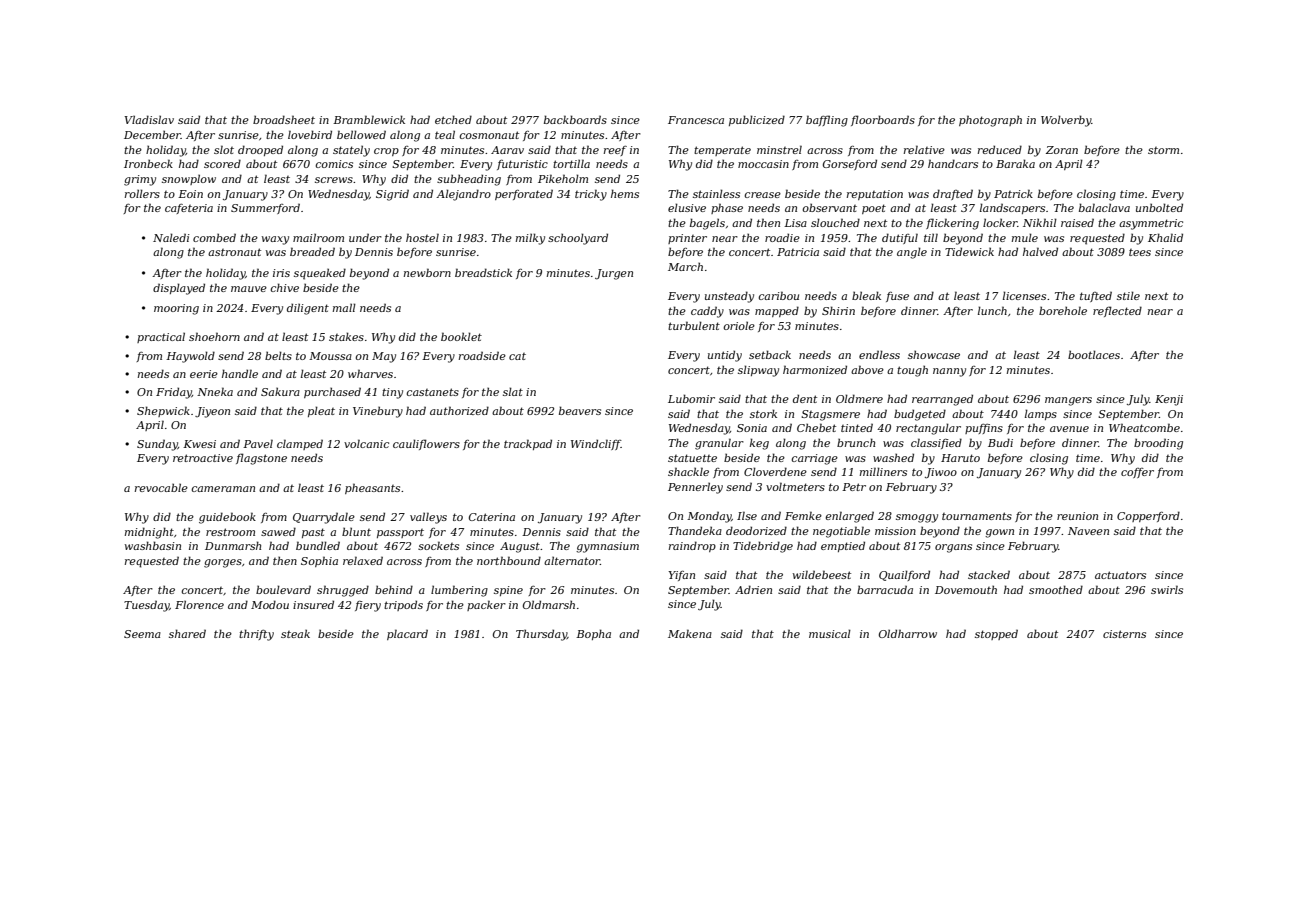  Describe the element at coordinates (176, 309) in the screenshot. I see `mooring` at that location.
